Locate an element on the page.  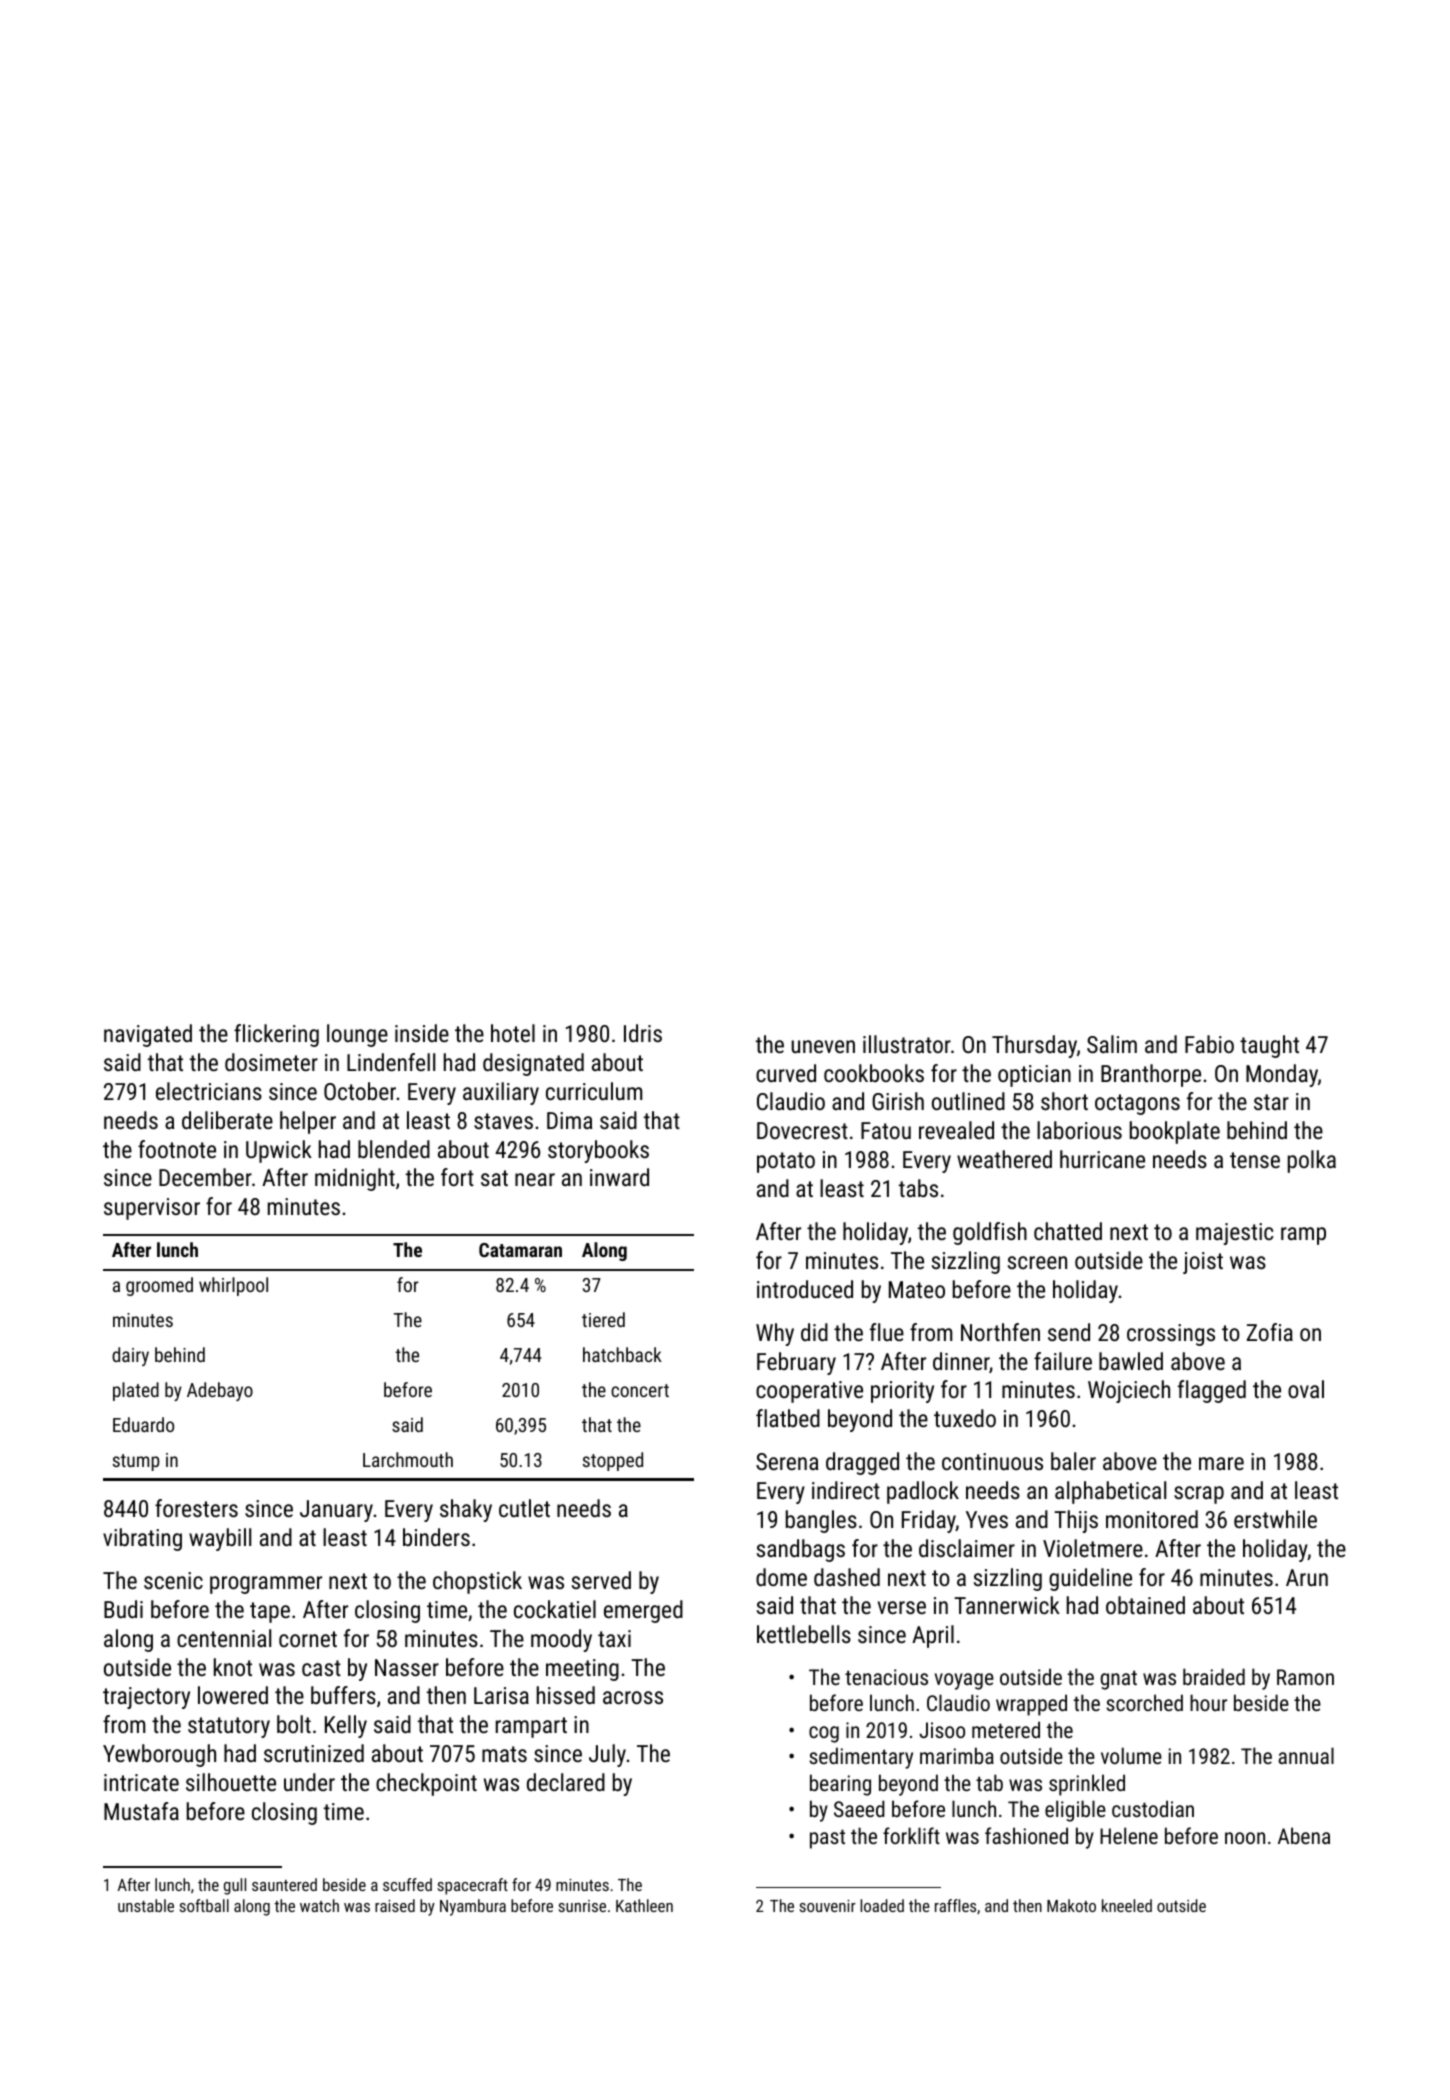
baler is located at coordinates (1073, 1461).
